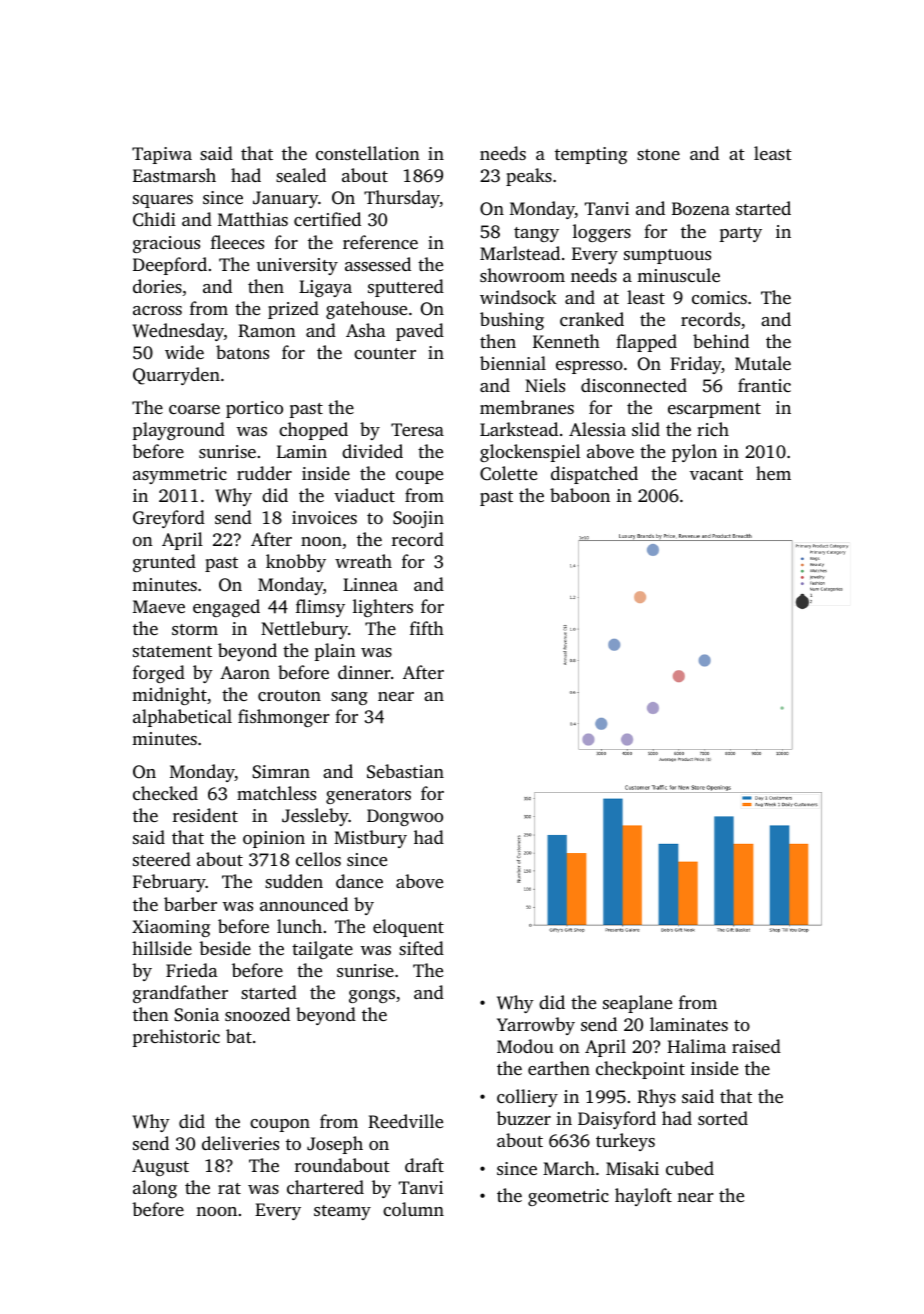 The height and width of the screenshot is (1314, 924). Describe the element at coordinates (427, 628) in the screenshot. I see `fifth` at that location.
